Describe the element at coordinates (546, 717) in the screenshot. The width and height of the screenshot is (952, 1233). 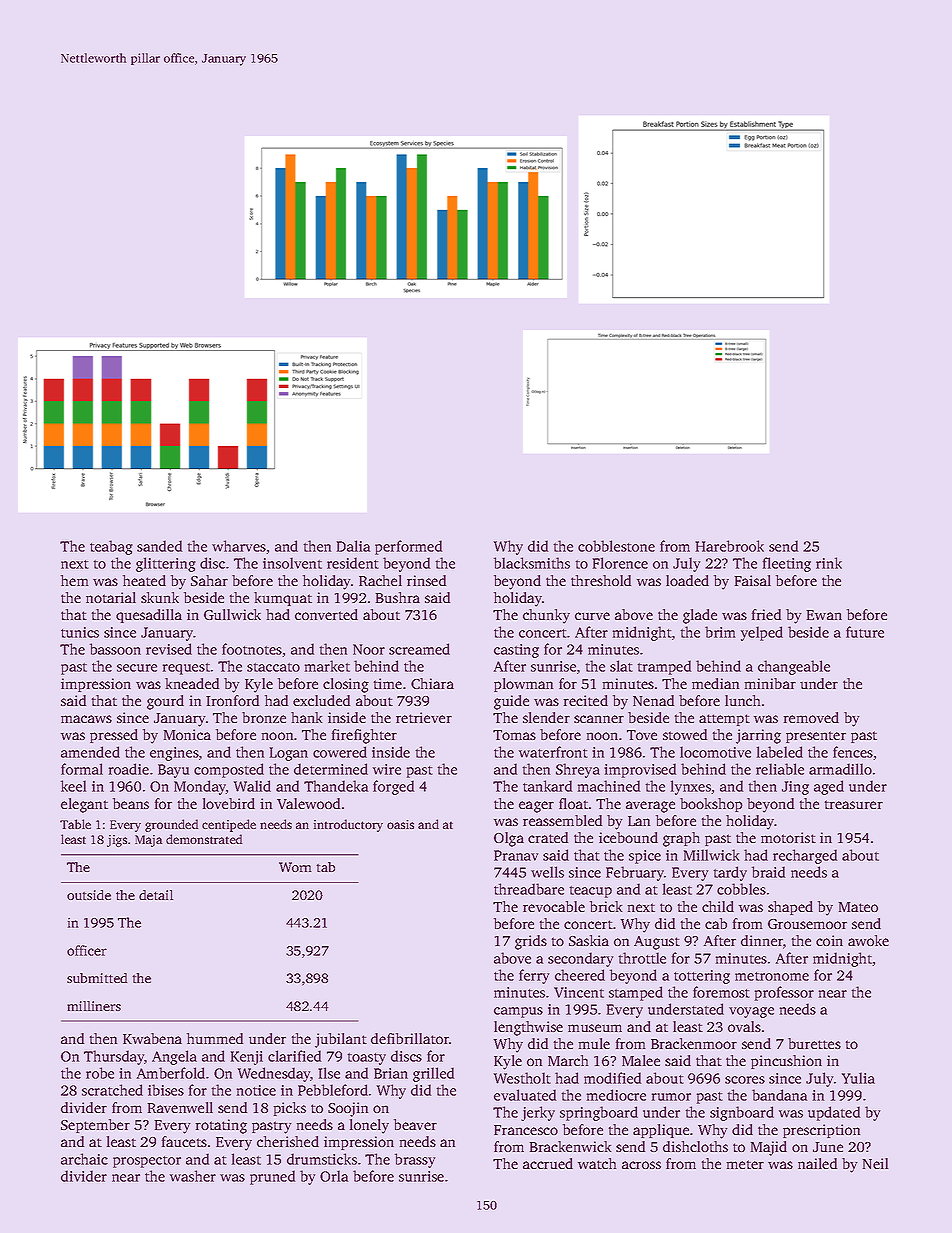
I see `slender` at that location.
